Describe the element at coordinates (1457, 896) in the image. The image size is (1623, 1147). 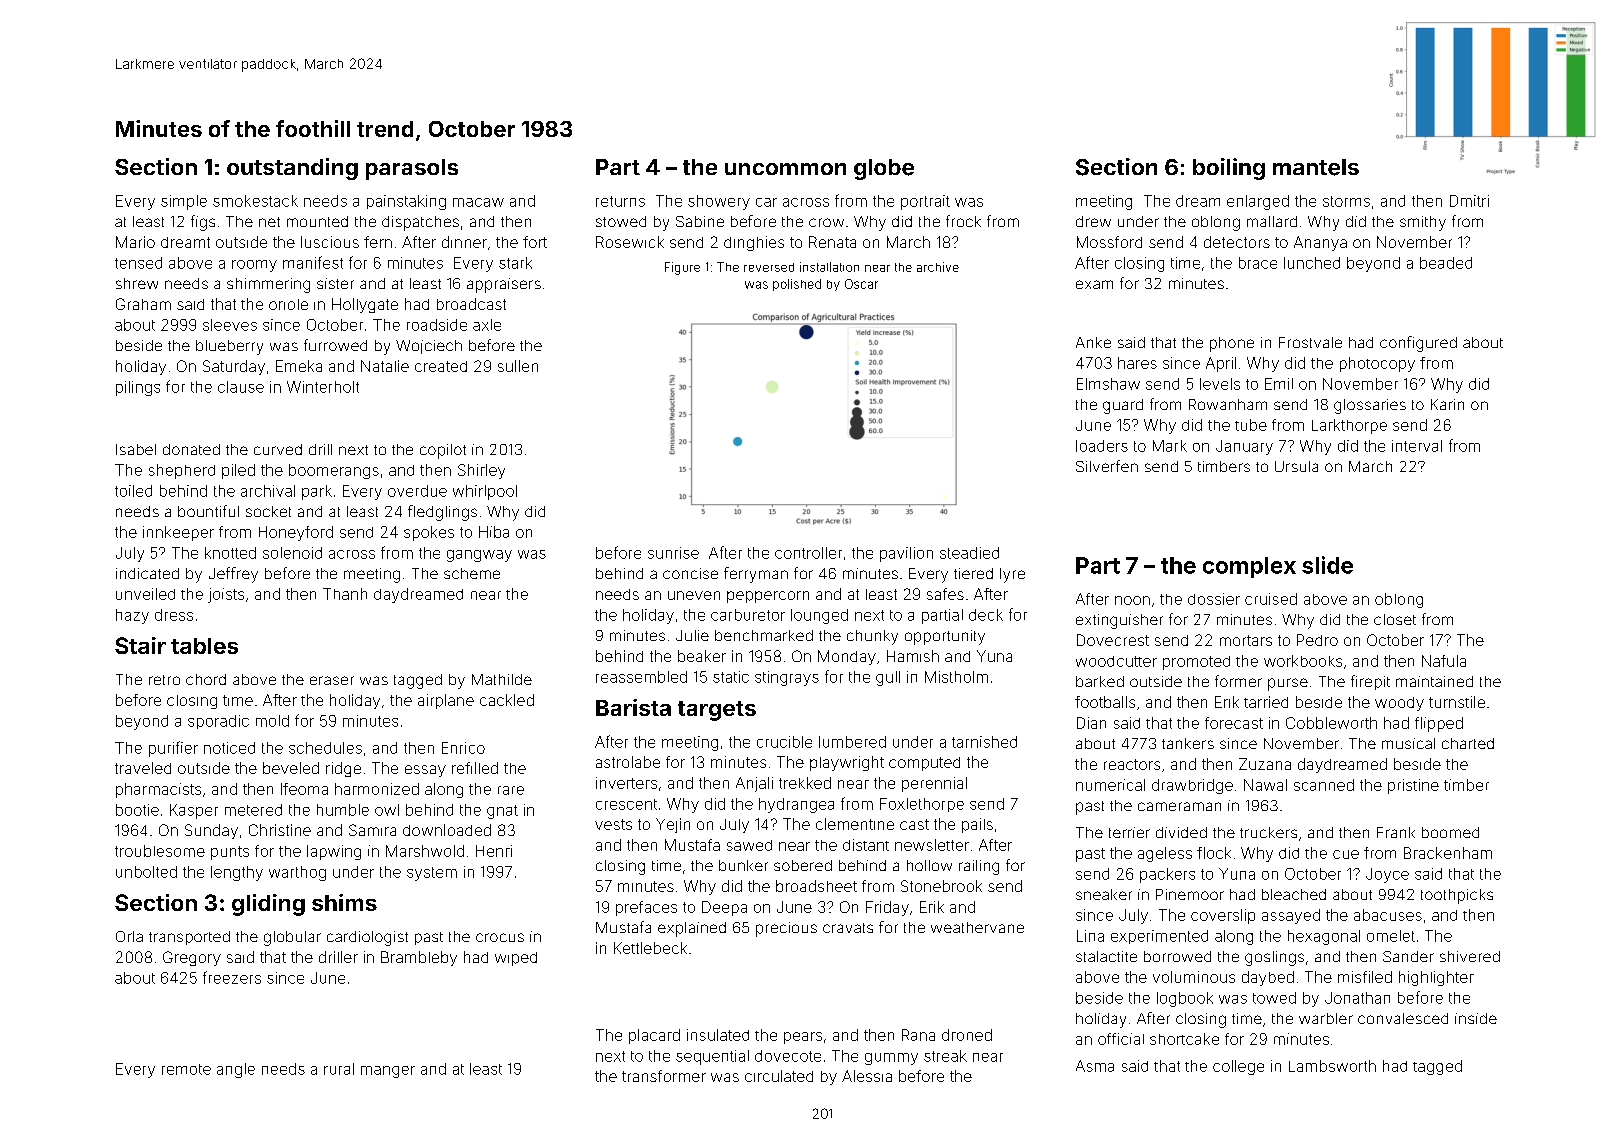
I see `toothpicks` at that location.
